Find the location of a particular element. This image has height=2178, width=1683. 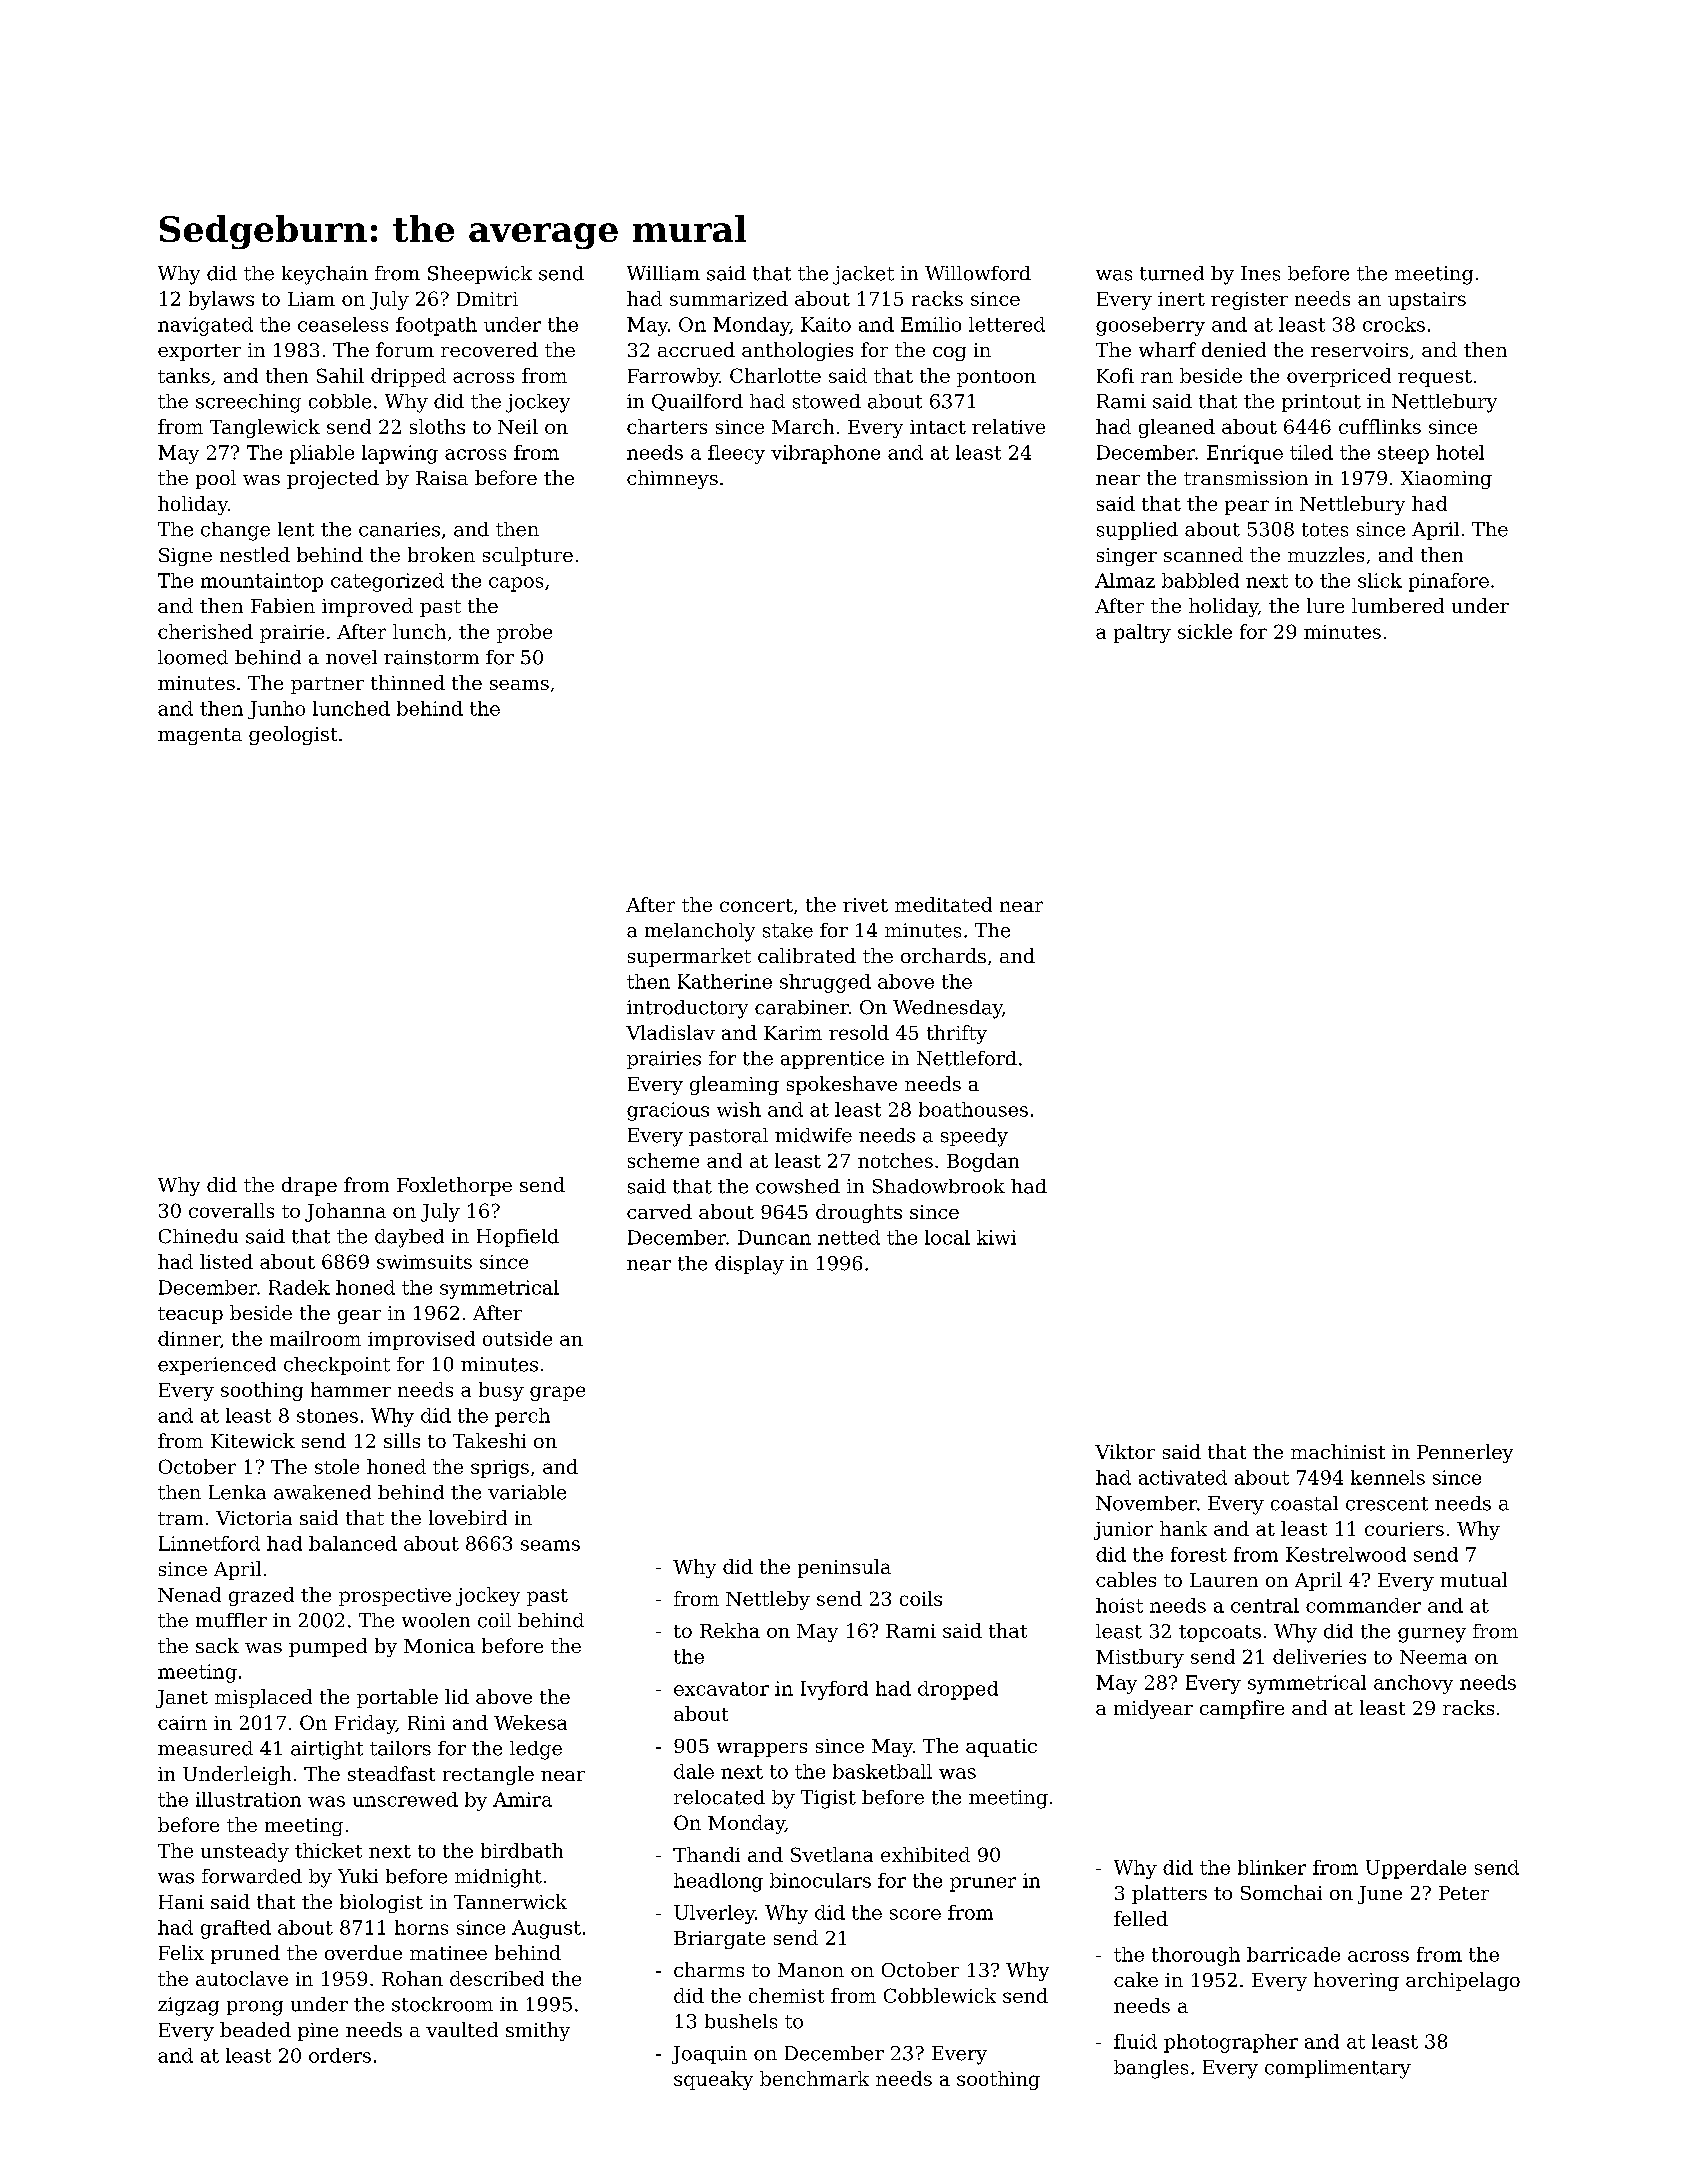

platters is located at coordinates (1169, 1894).
